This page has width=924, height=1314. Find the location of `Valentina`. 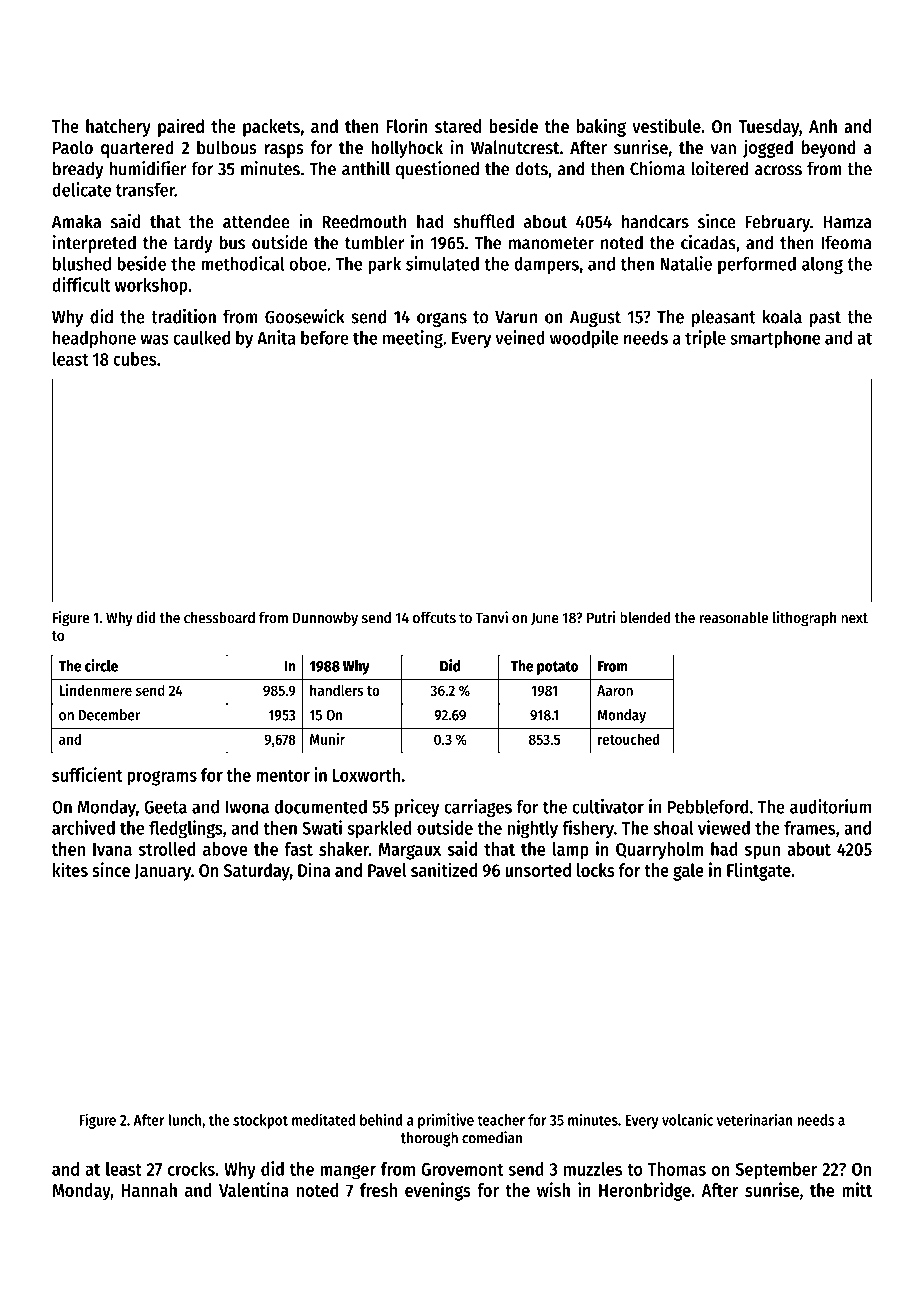

Valentina is located at coordinates (254, 1189).
